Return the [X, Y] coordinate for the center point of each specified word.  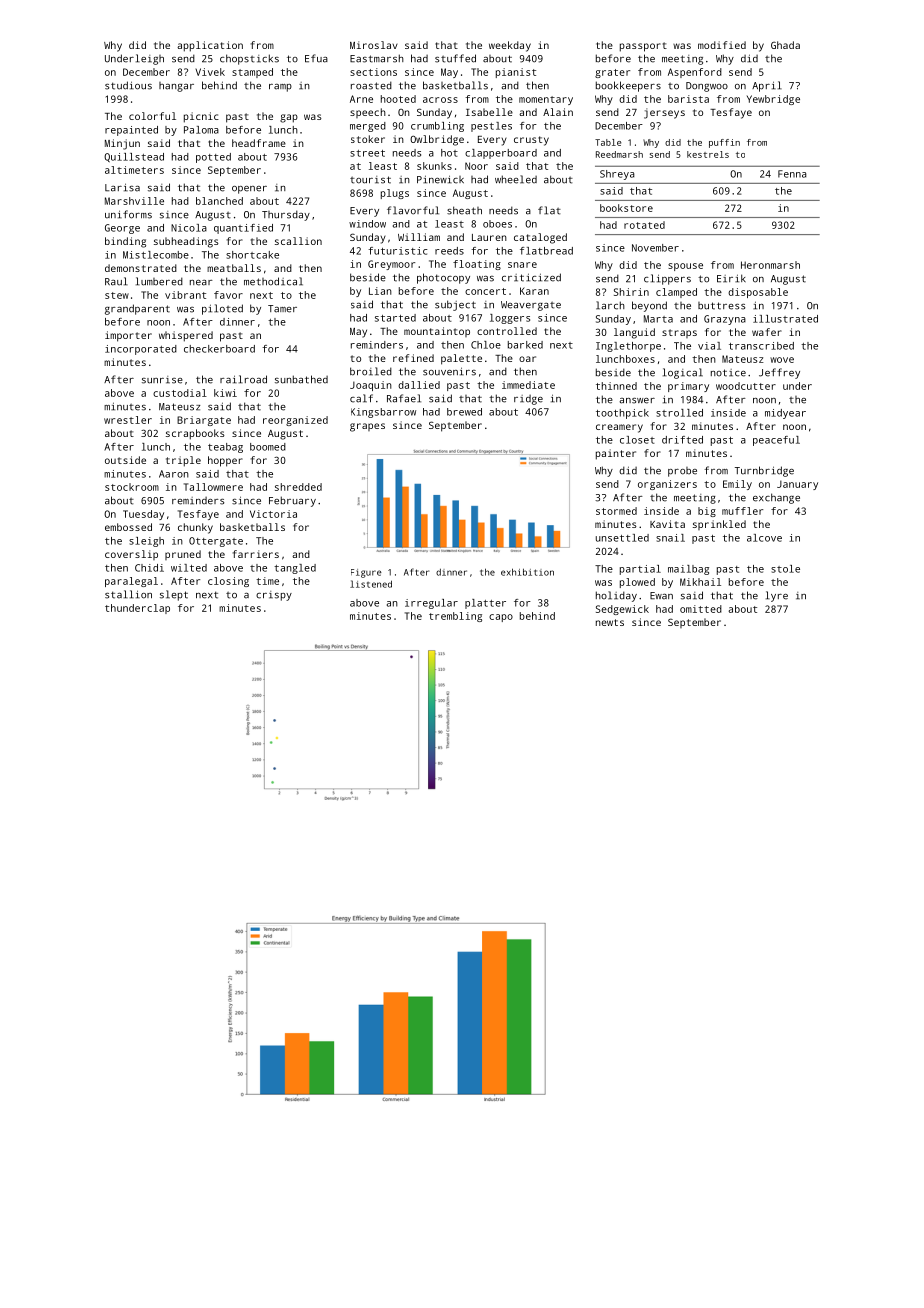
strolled [679, 413]
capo [501, 618]
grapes [367, 427]
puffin [724, 143]
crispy [274, 596]
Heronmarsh [770, 265]
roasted [371, 85]
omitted [701, 609]
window [367, 224]
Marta [658, 319]
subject [455, 305]
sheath [464, 210]
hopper [225, 461]
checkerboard [219, 349]
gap [289, 118]
